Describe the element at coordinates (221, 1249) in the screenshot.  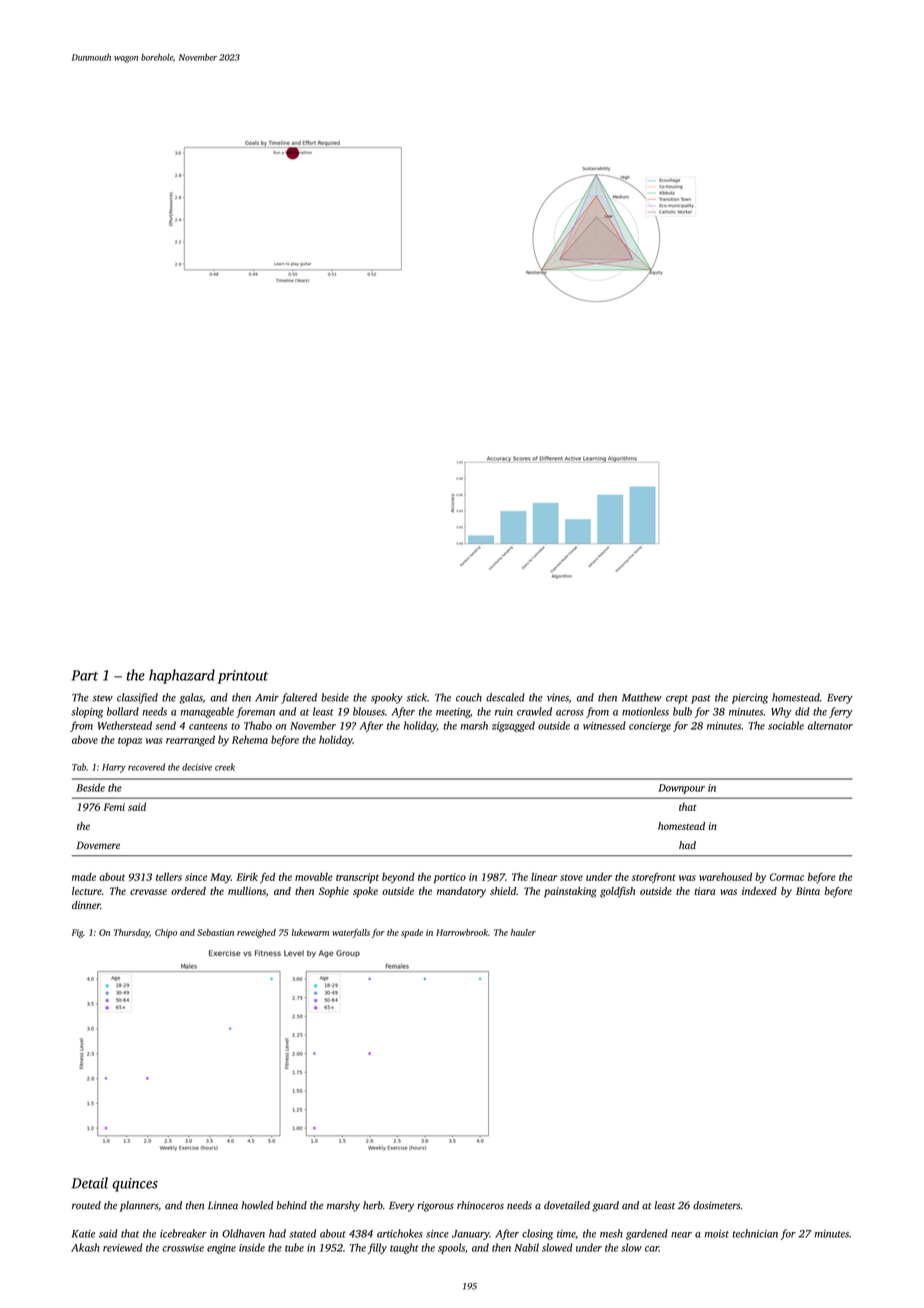
I see `engine` at that location.
